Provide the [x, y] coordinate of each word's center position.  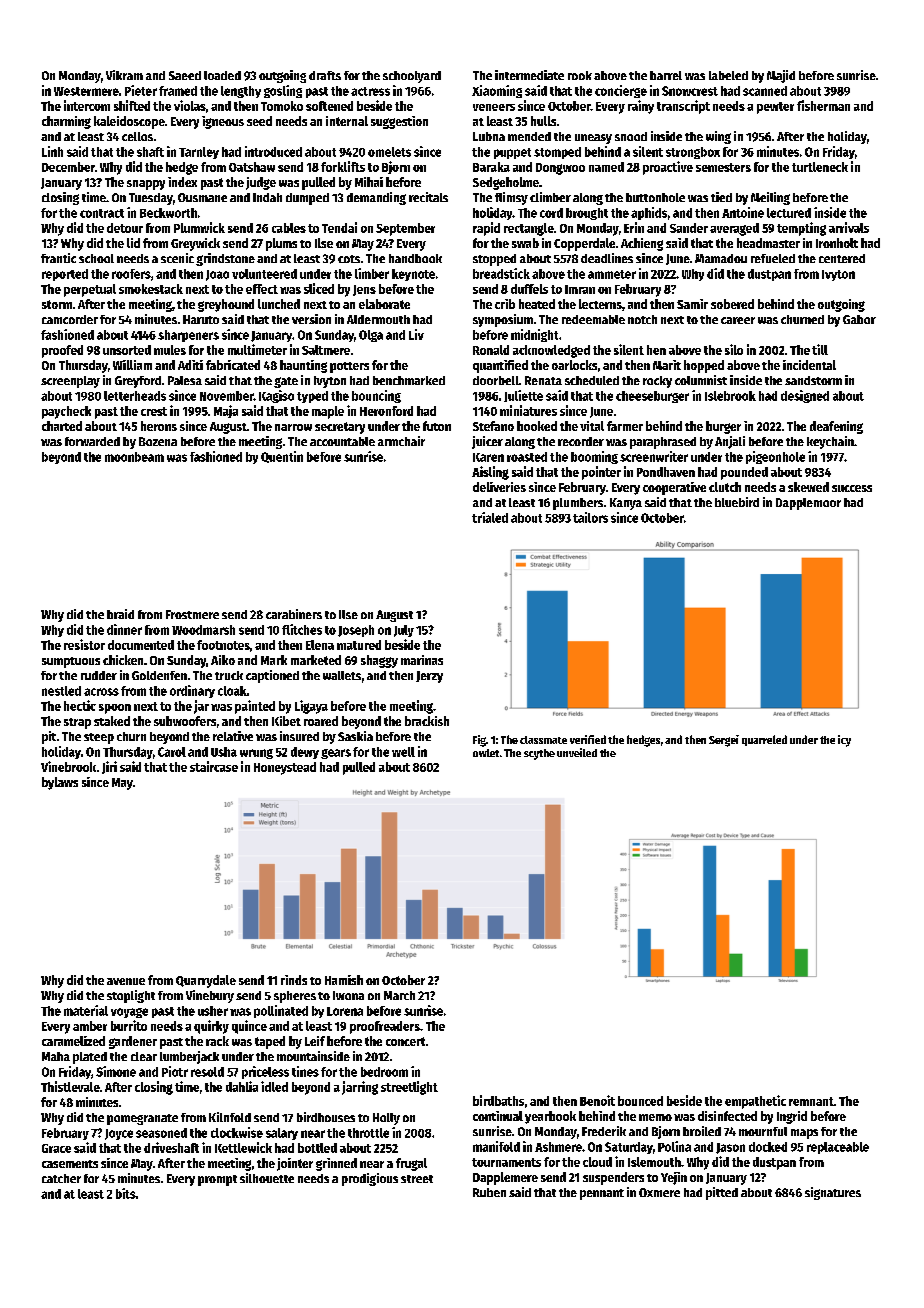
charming [66, 122]
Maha [56, 1056]
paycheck [66, 412]
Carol [172, 752]
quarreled [764, 740]
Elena [320, 645]
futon [437, 426]
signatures [833, 1193]
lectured [789, 213]
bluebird [737, 502]
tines [305, 1071]
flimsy [511, 198]
